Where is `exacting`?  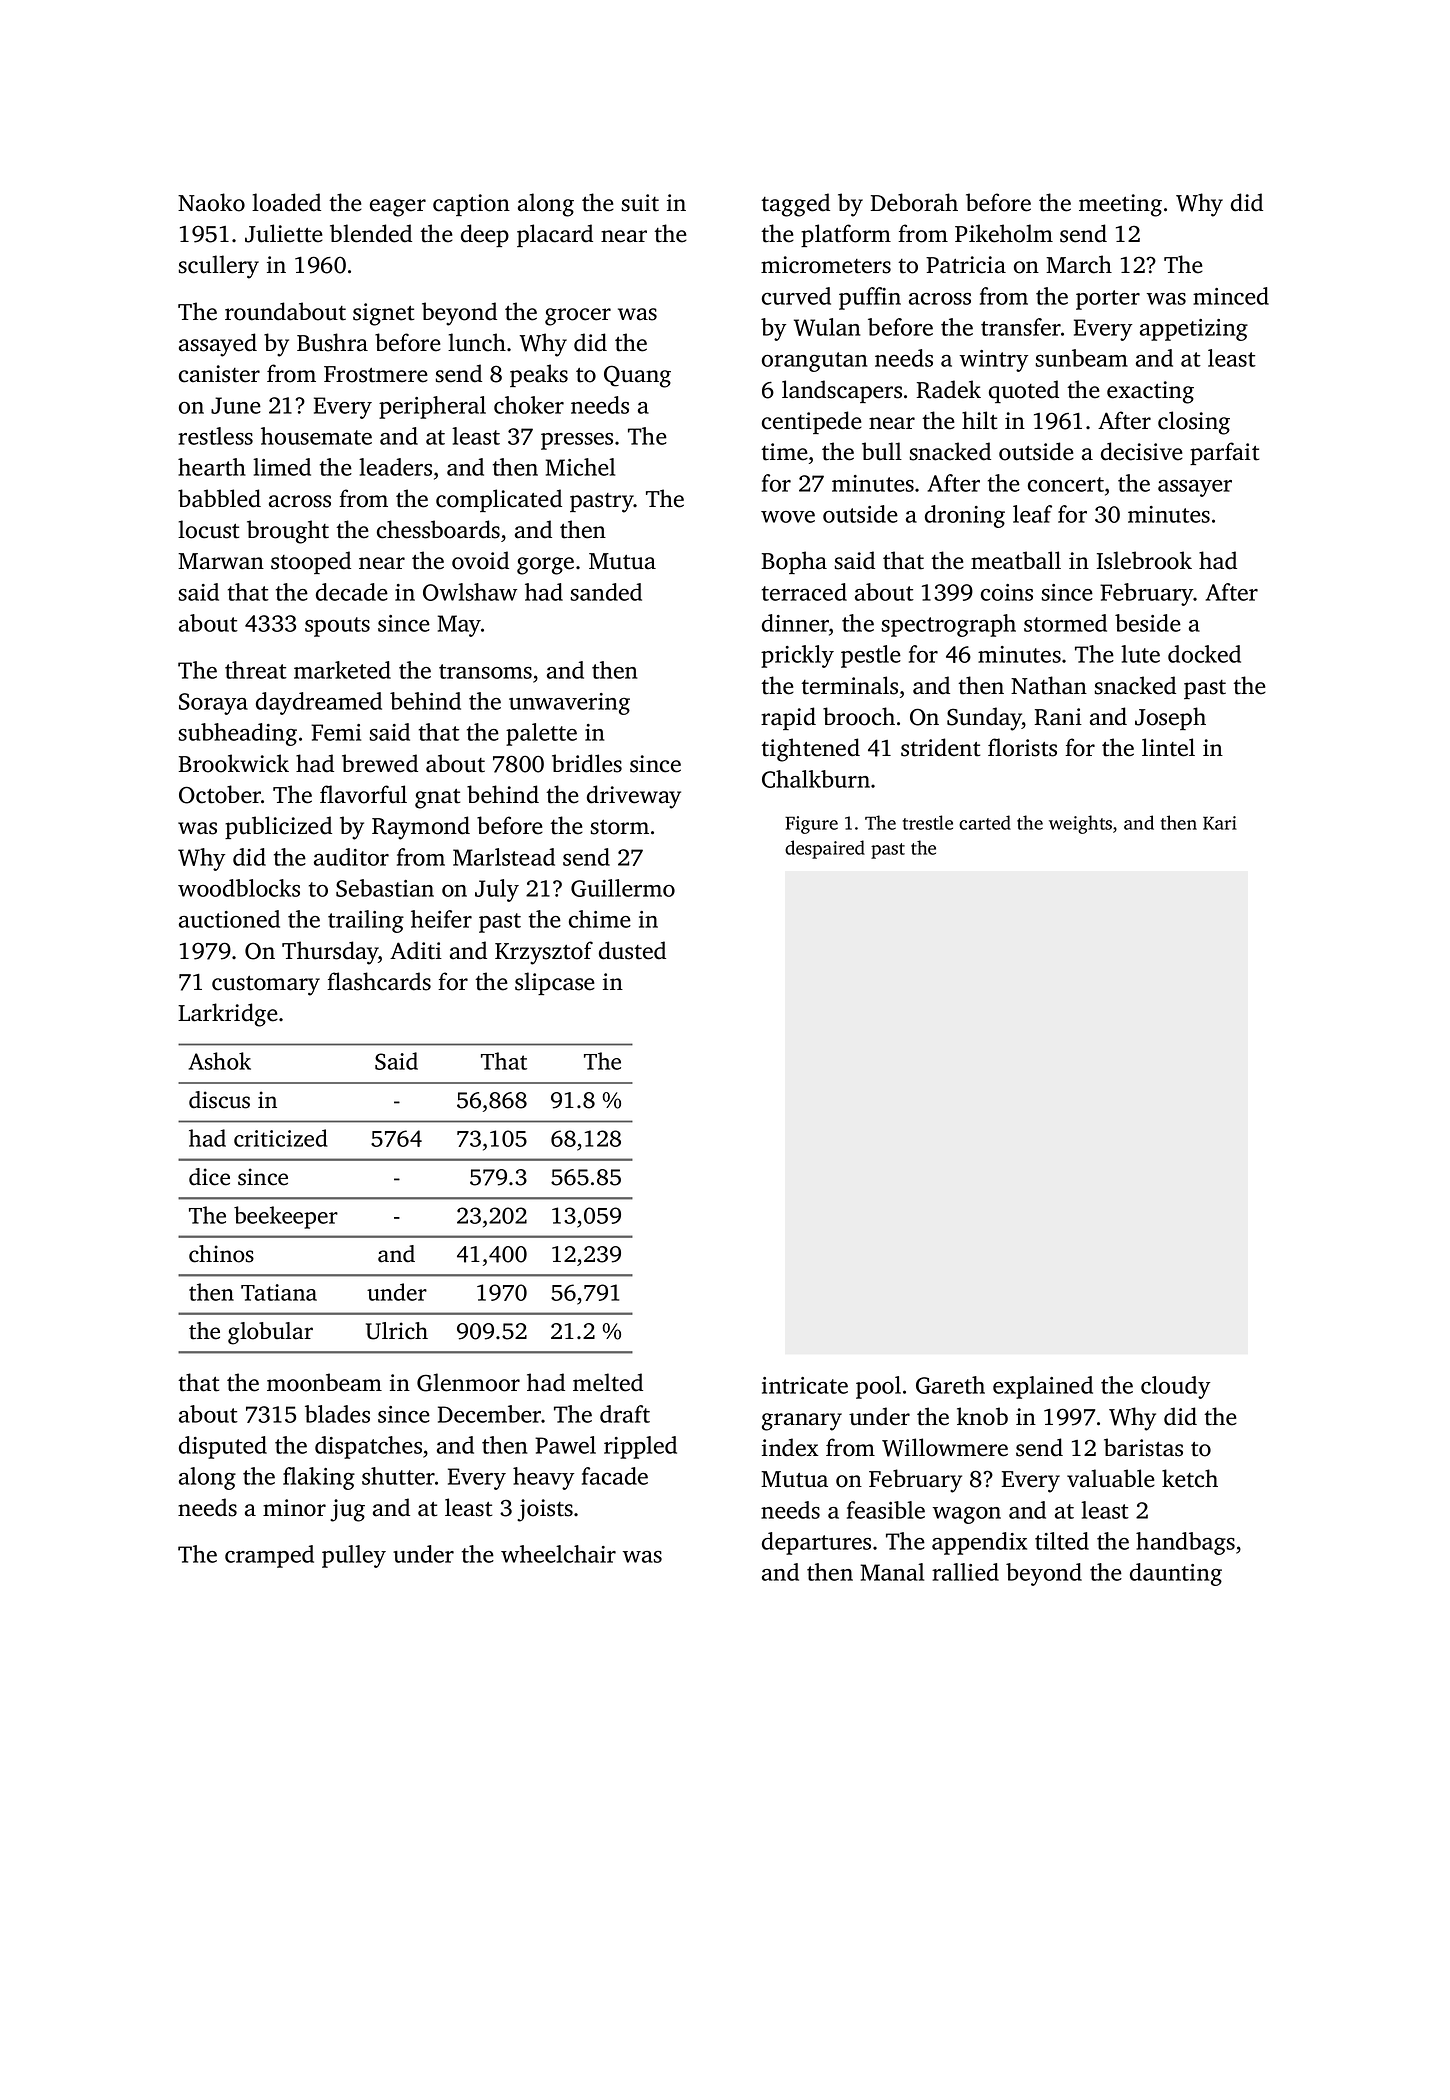 exacting is located at coordinates (1150, 392).
